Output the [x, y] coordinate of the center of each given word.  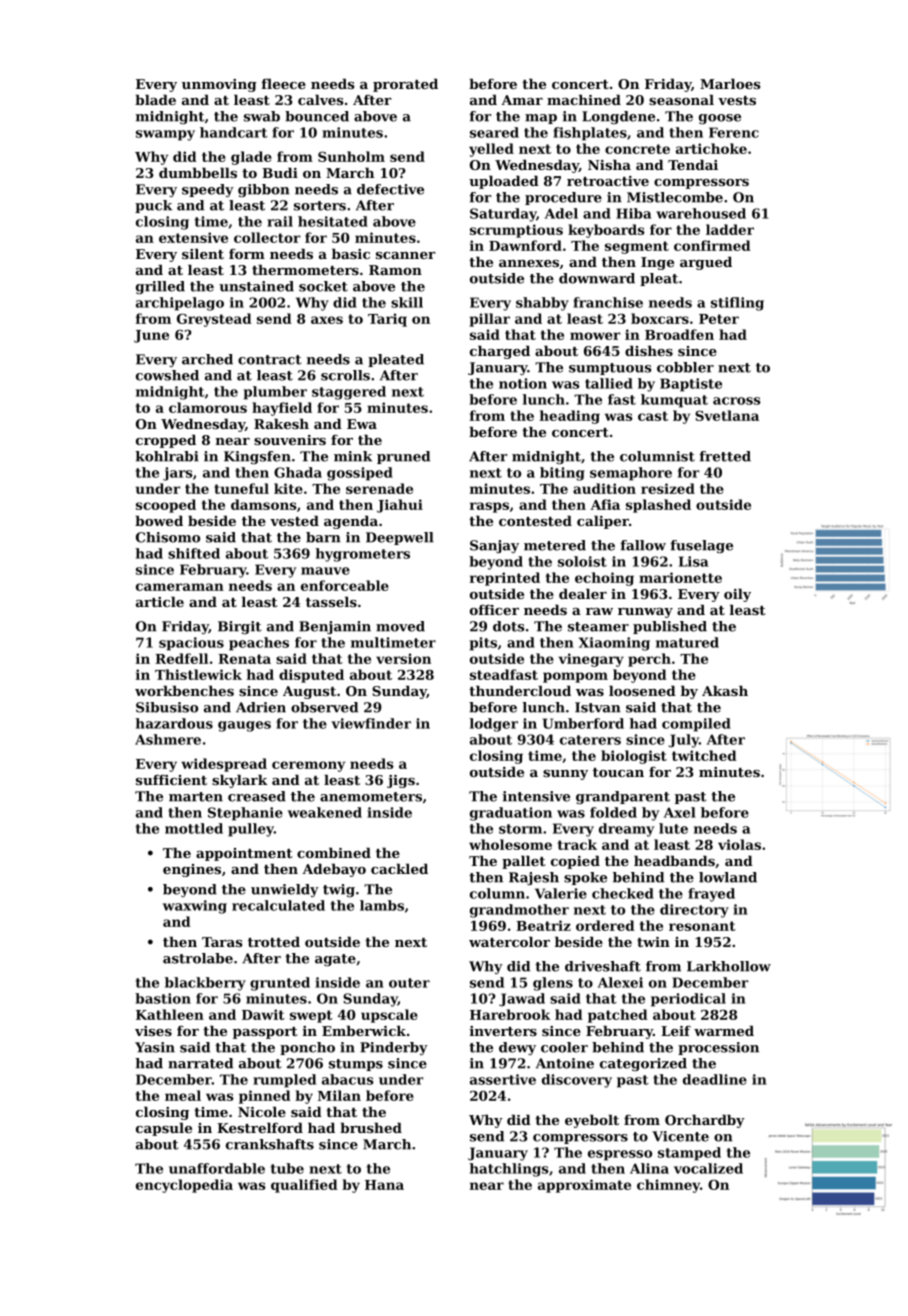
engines [192, 870]
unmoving [219, 85]
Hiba [633, 213]
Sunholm [351, 156]
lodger [494, 725]
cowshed [167, 375]
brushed [371, 1127]
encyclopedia [184, 1186]
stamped [689, 1154]
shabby [542, 304]
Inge [657, 263]
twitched [704, 755]
